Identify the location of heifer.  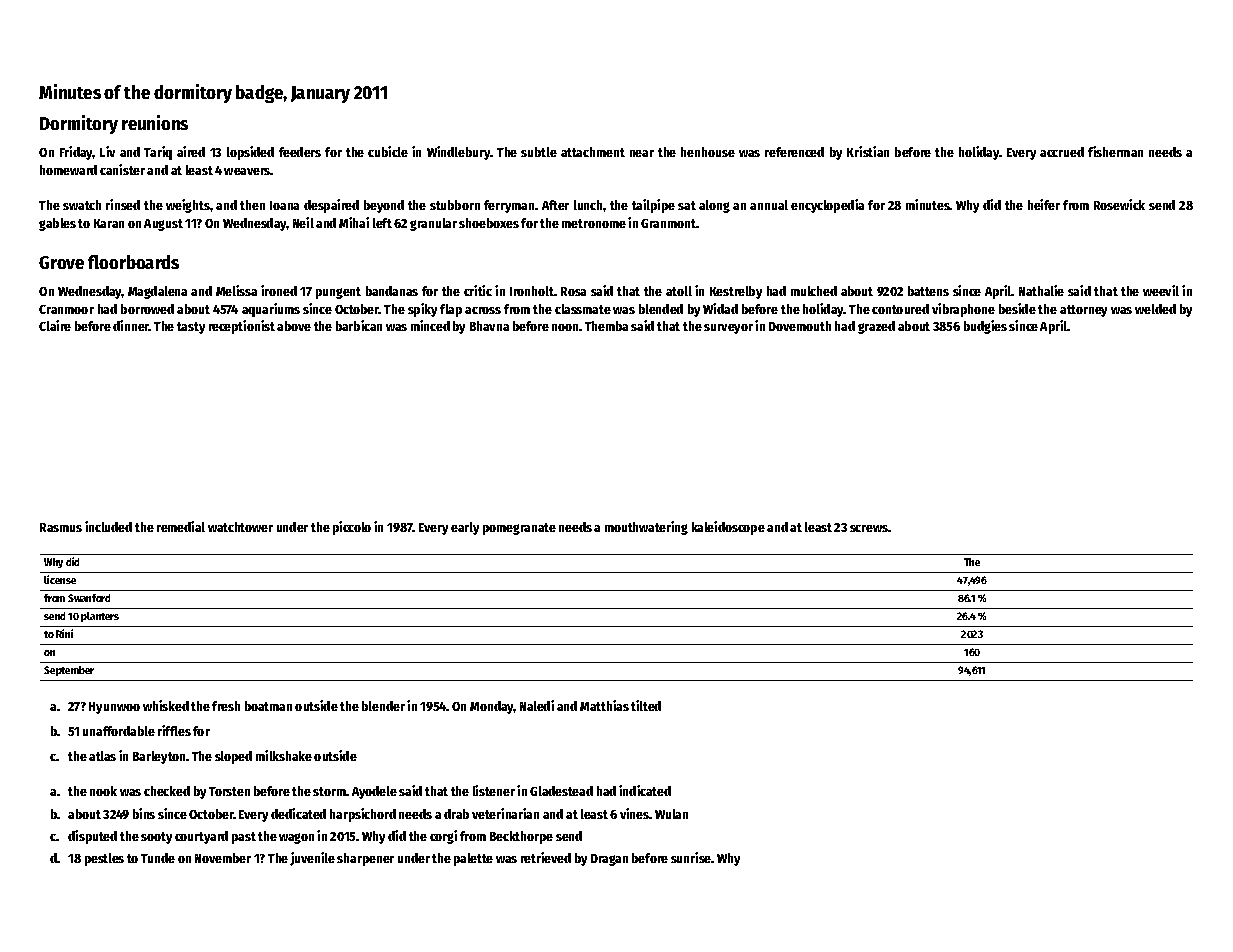
(1044, 204).
